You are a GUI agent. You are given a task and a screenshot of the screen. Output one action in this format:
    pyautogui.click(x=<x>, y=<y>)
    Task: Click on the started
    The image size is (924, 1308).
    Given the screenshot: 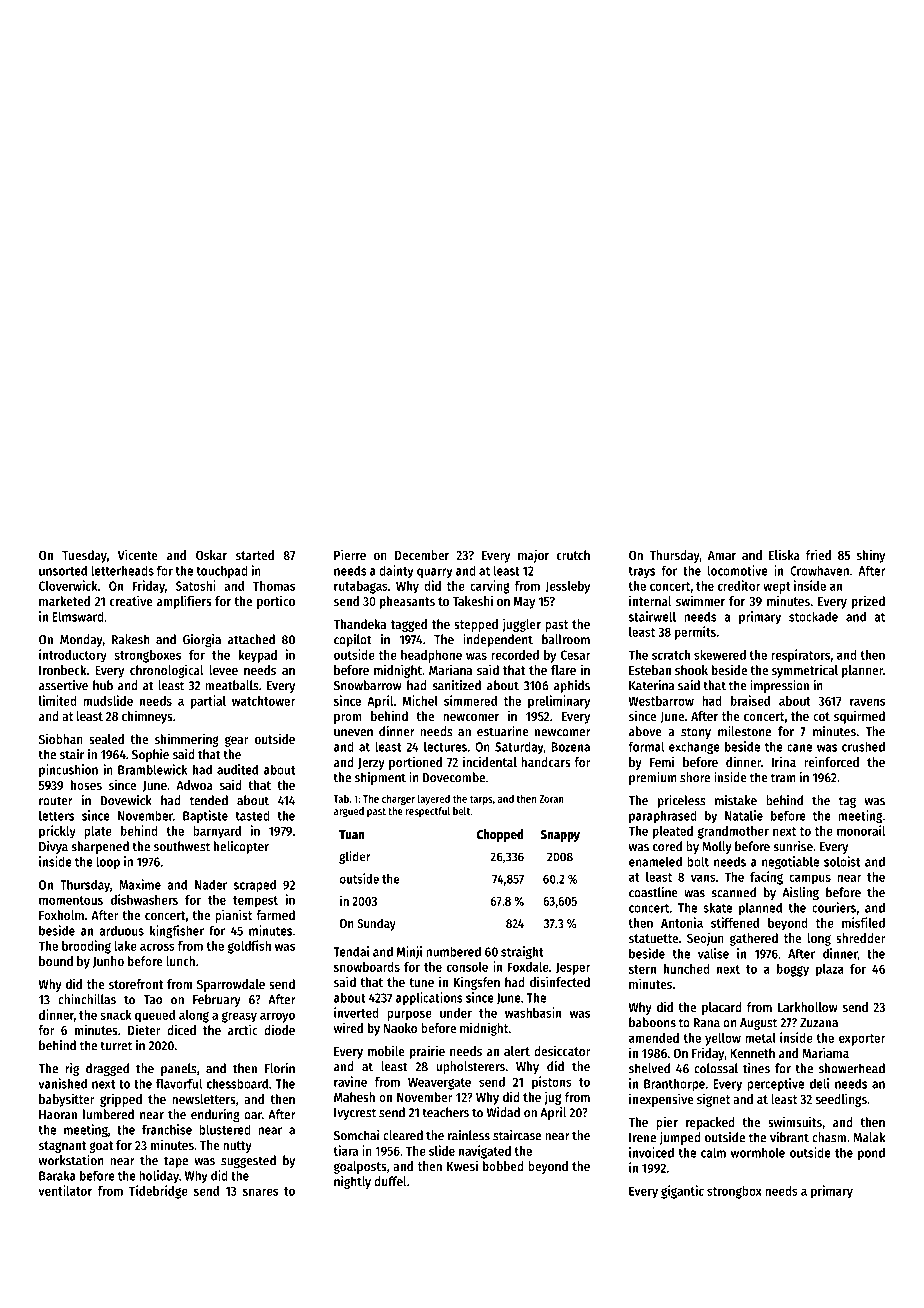 What is the action you would take?
    pyautogui.click(x=255, y=555)
